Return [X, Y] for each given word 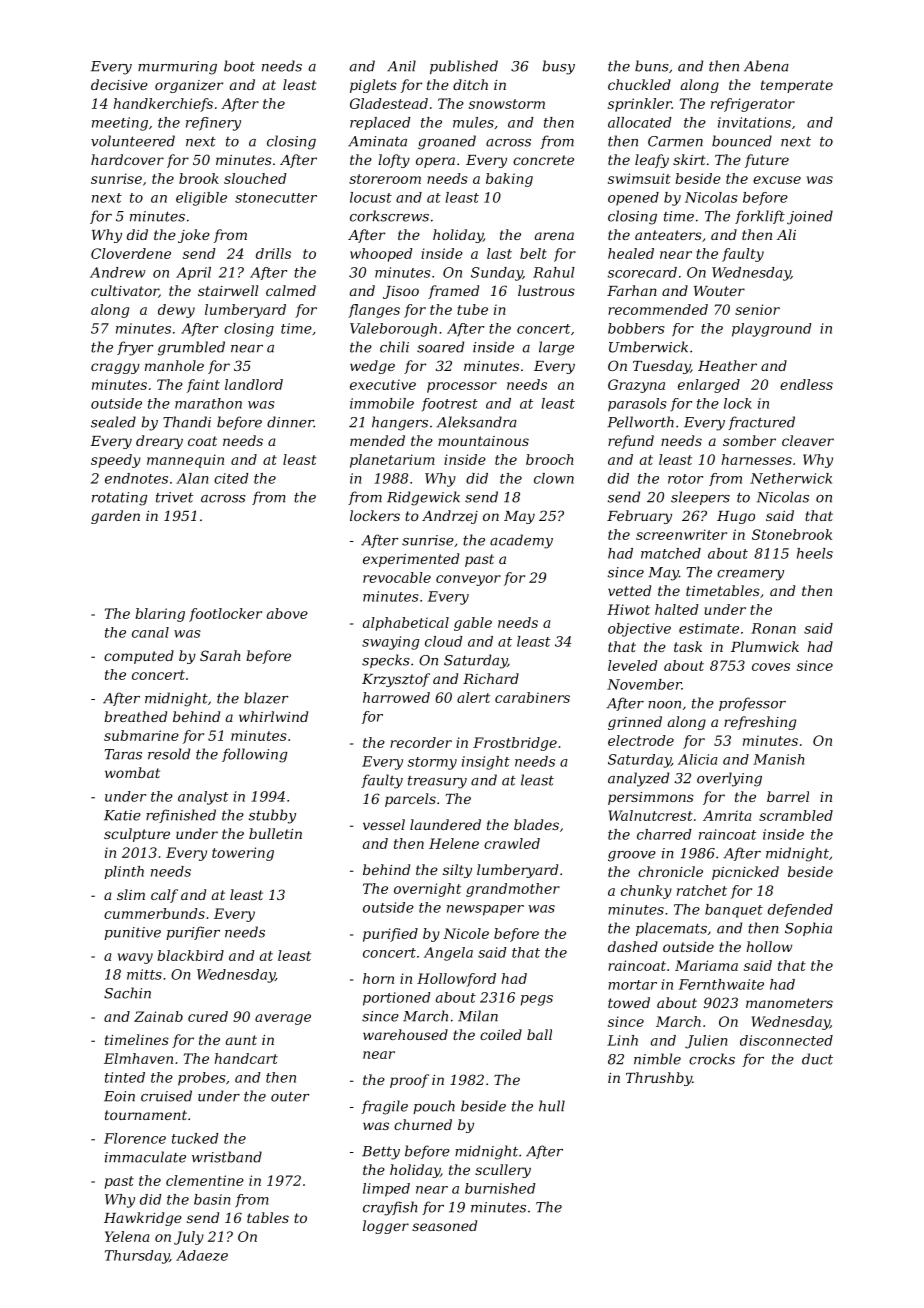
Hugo [736, 517]
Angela [448, 954]
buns [652, 66]
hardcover [127, 159]
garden [115, 517]
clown [554, 478]
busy [558, 67]
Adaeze [202, 1255]
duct [817, 1059]
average [283, 1019]
